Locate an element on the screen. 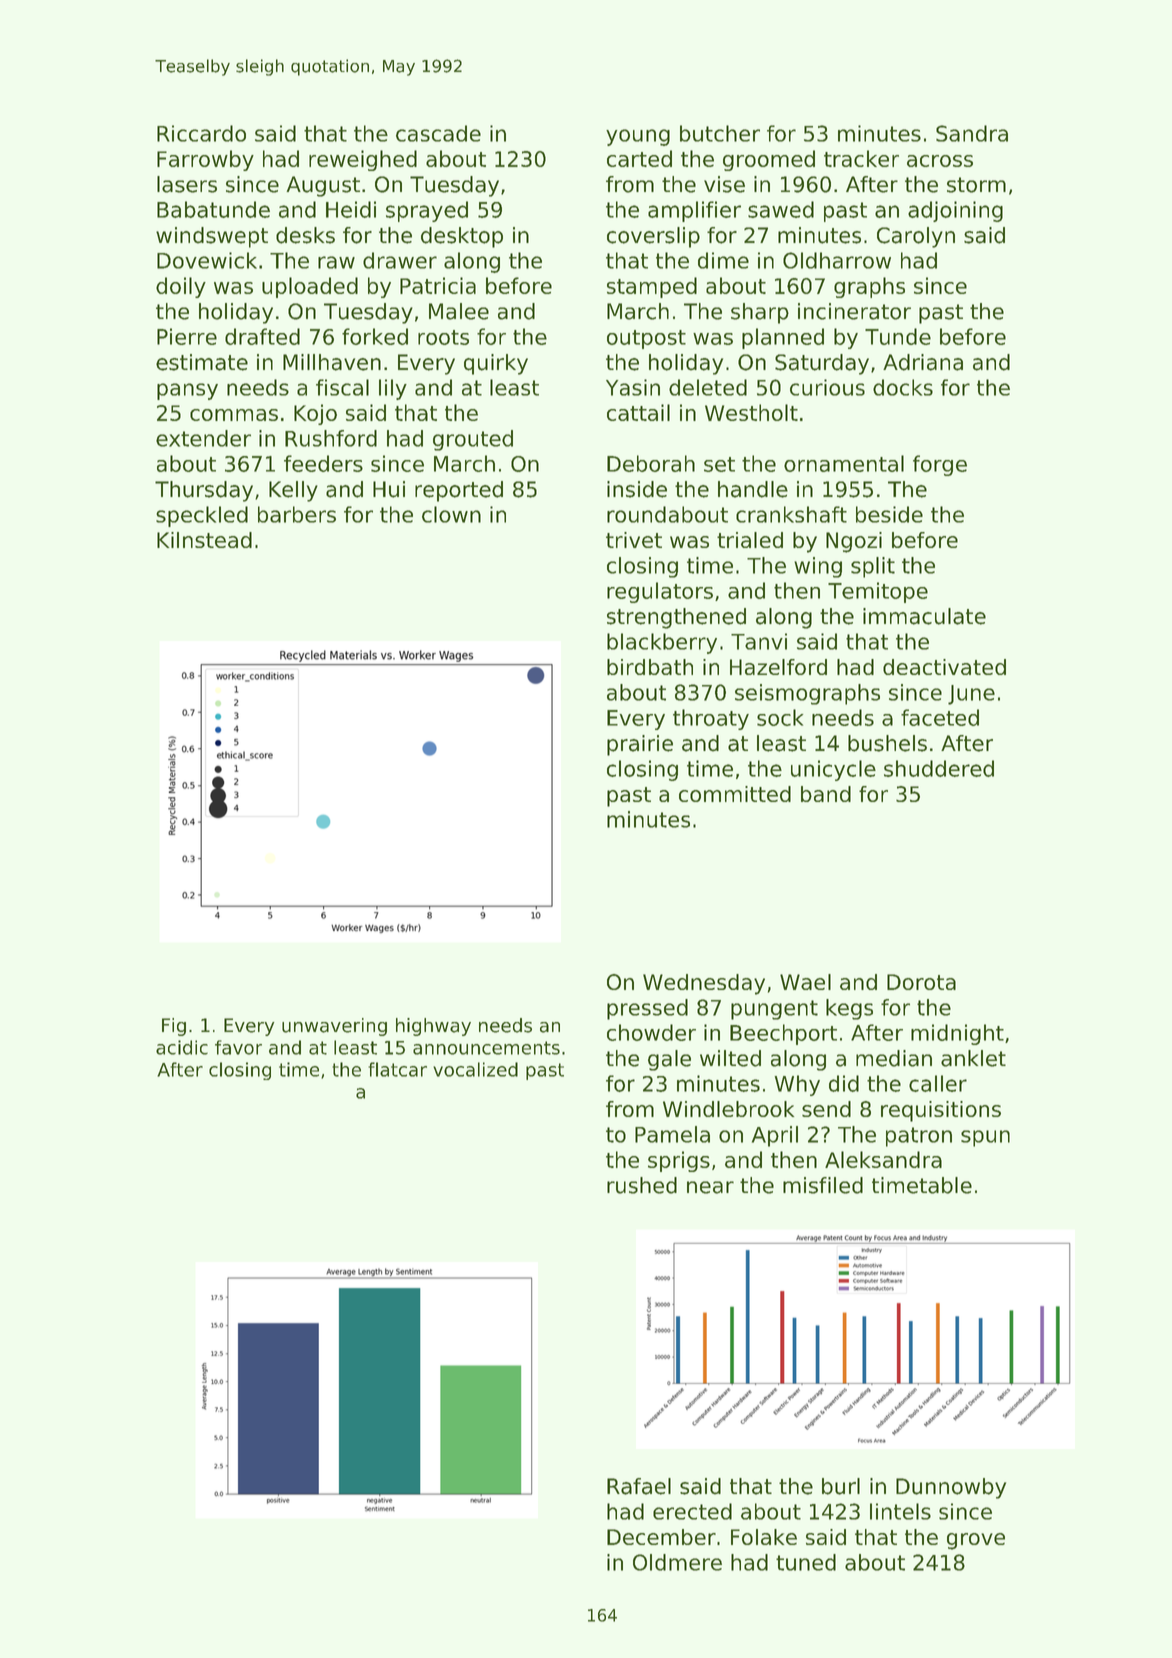 The height and width of the screenshot is (1658, 1172). committed is located at coordinates (735, 794).
